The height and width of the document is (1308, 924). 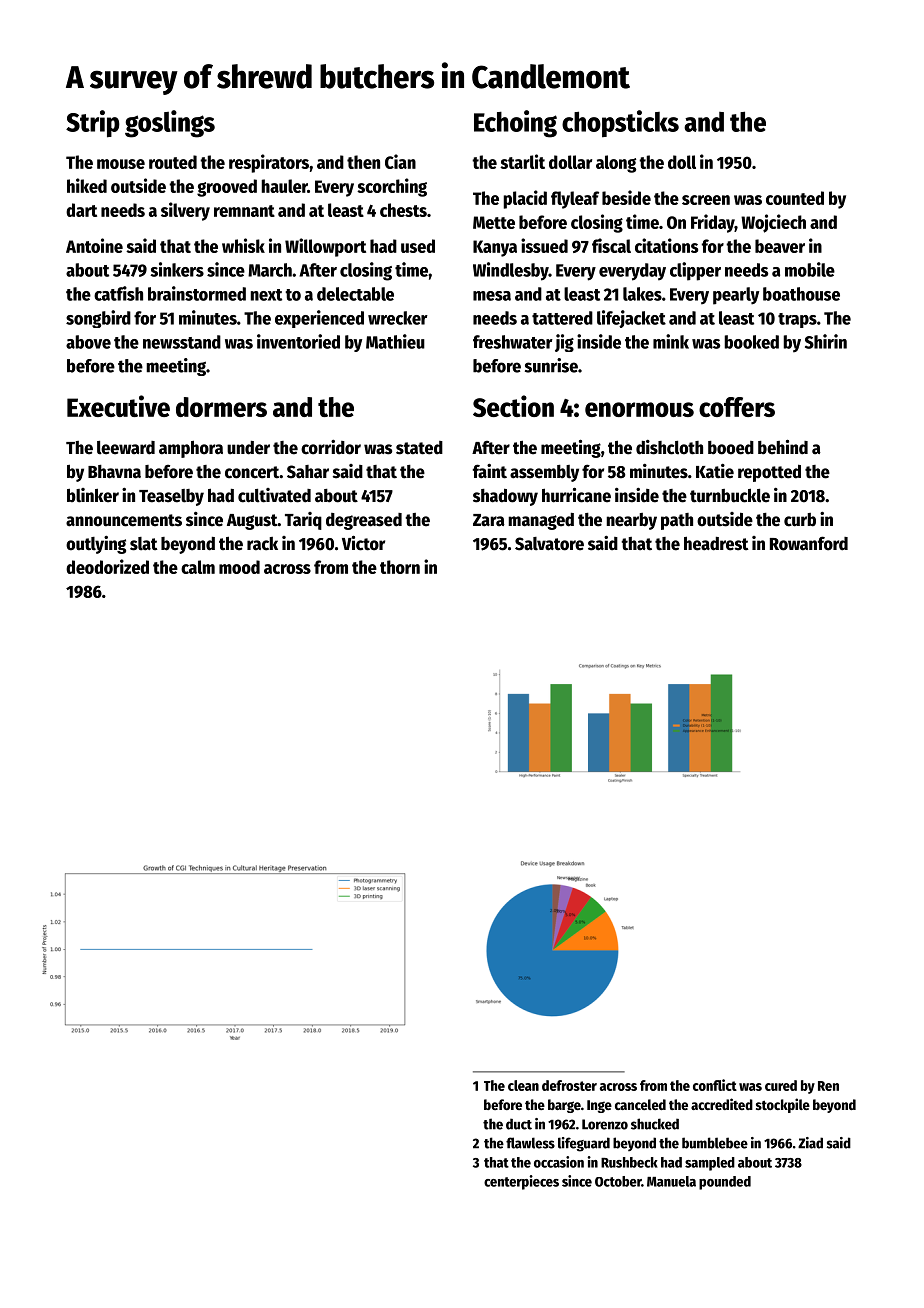 What do you see at coordinates (198, 567) in the document?
I see `calm` at bounding box center [198, 567].
